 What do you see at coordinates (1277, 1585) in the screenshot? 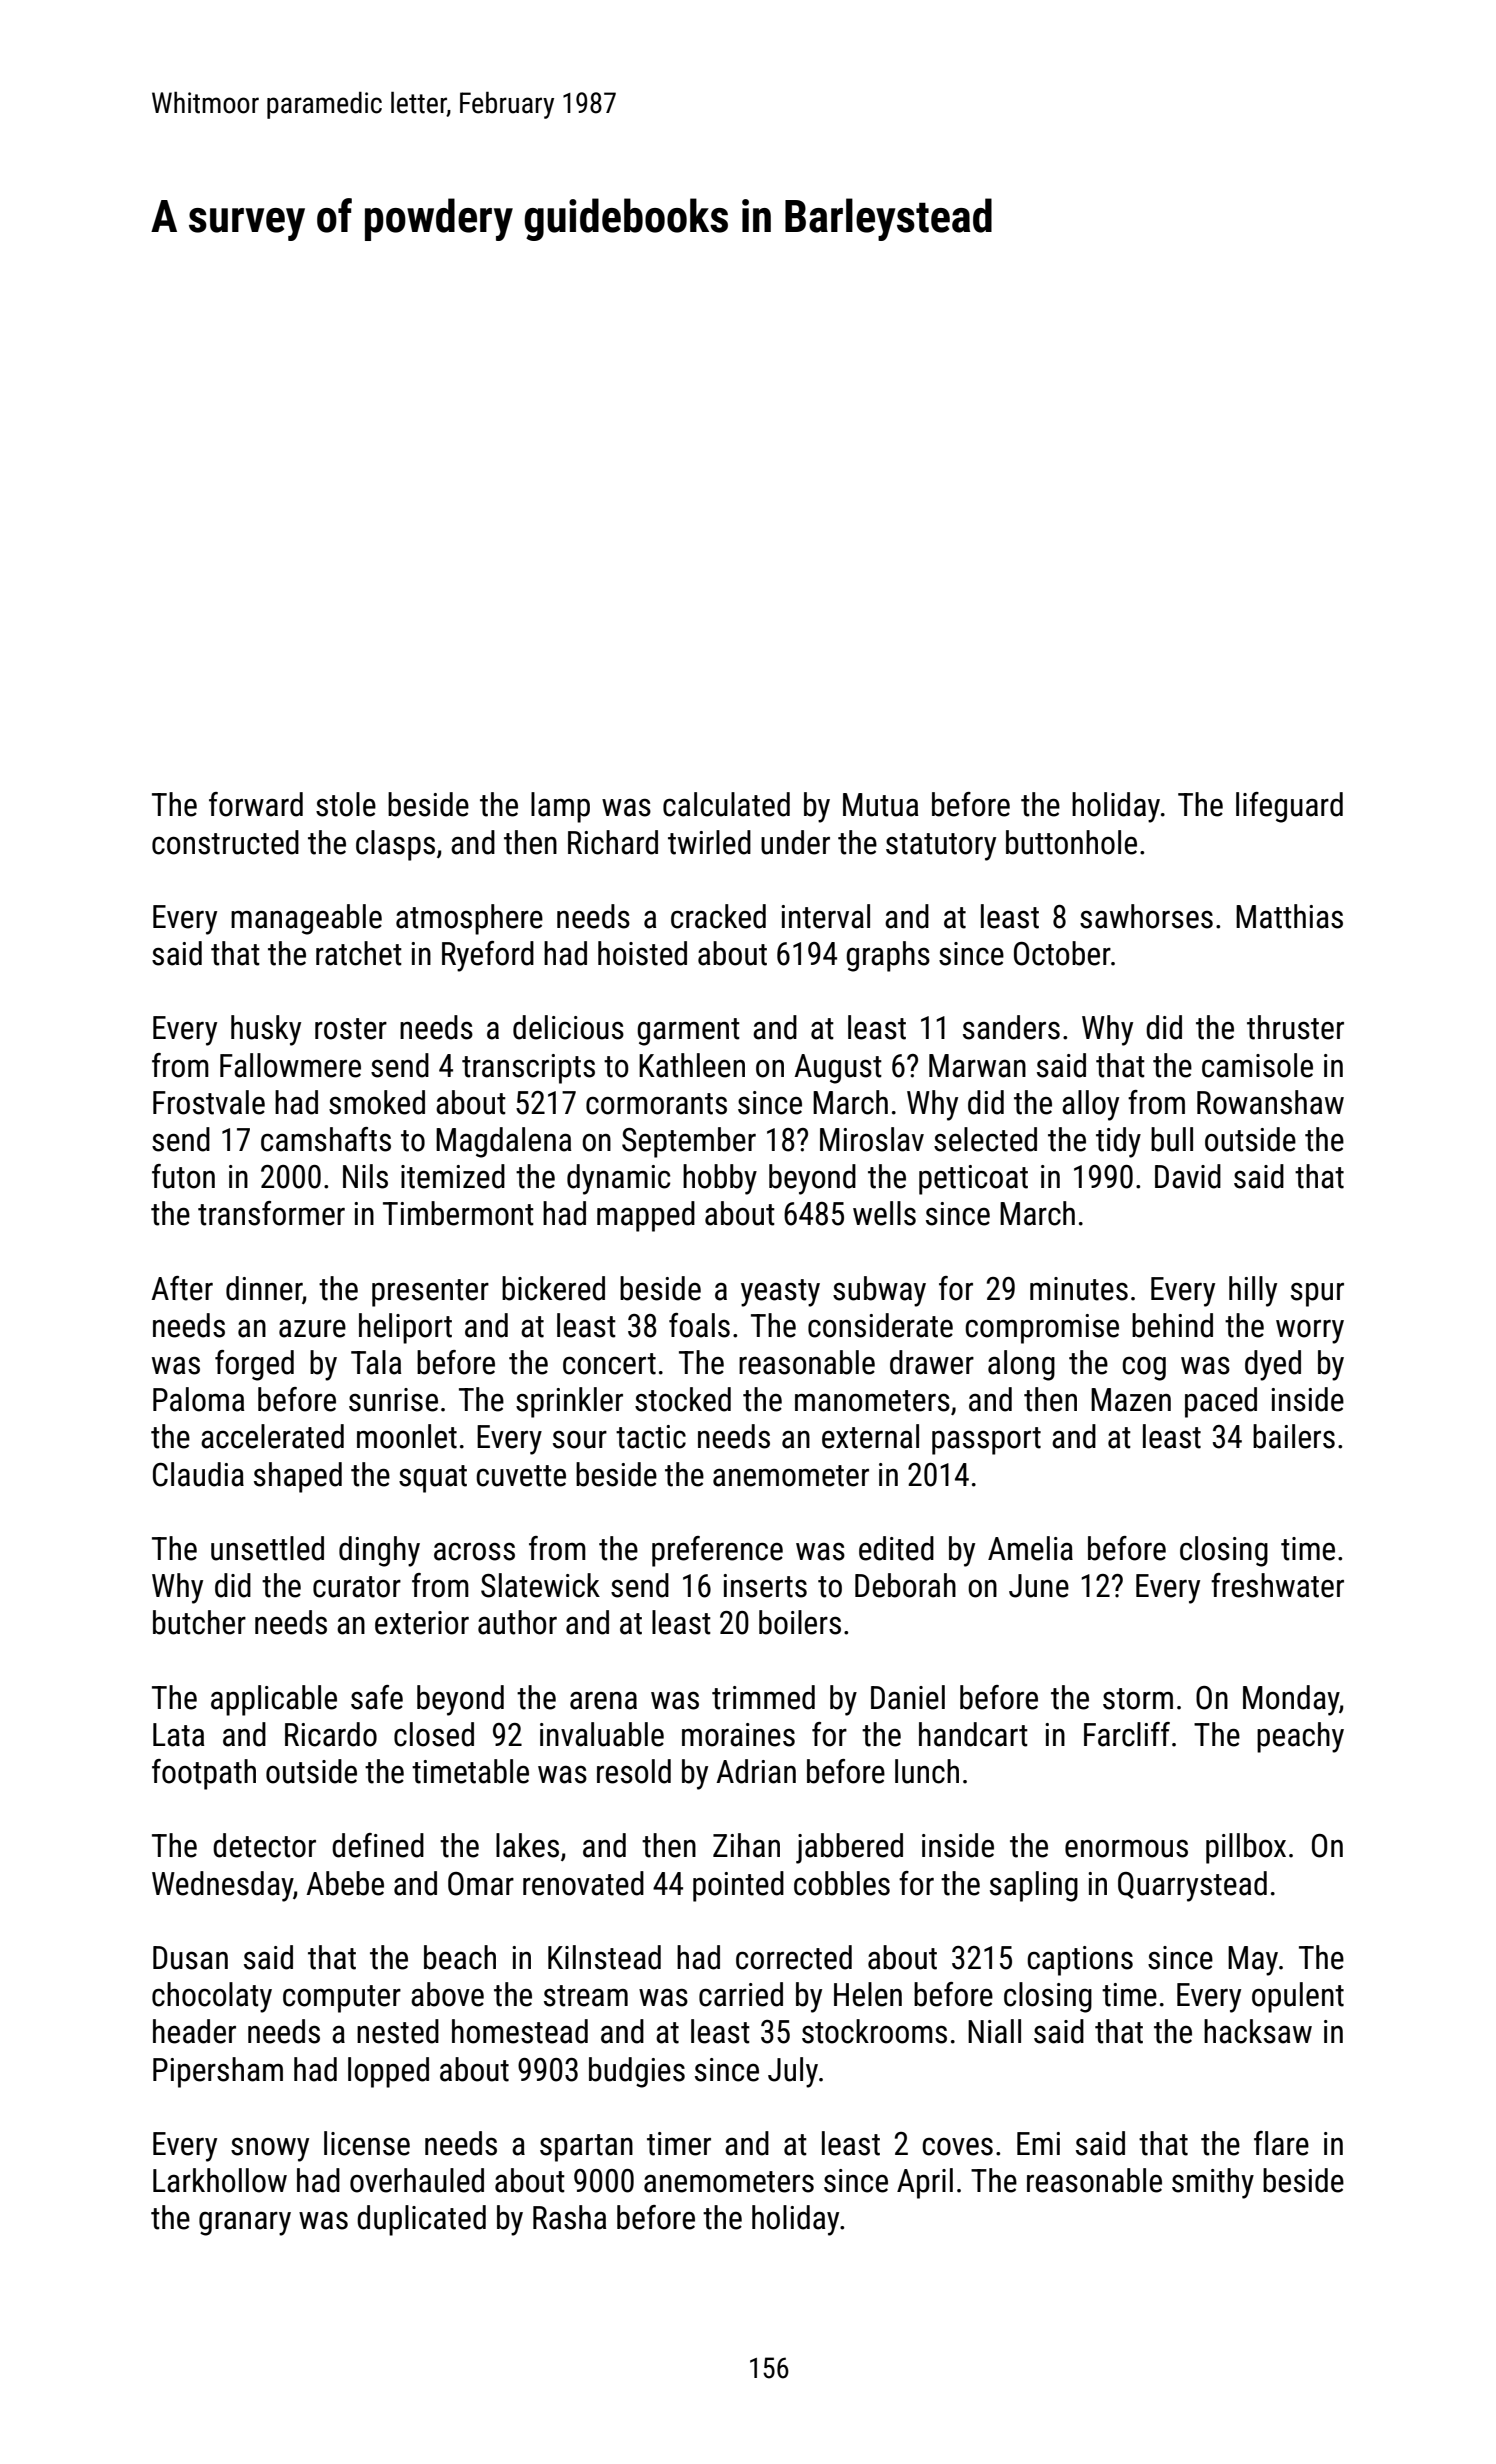
I see `freshwater` at bounding box center [1277, 1585].
